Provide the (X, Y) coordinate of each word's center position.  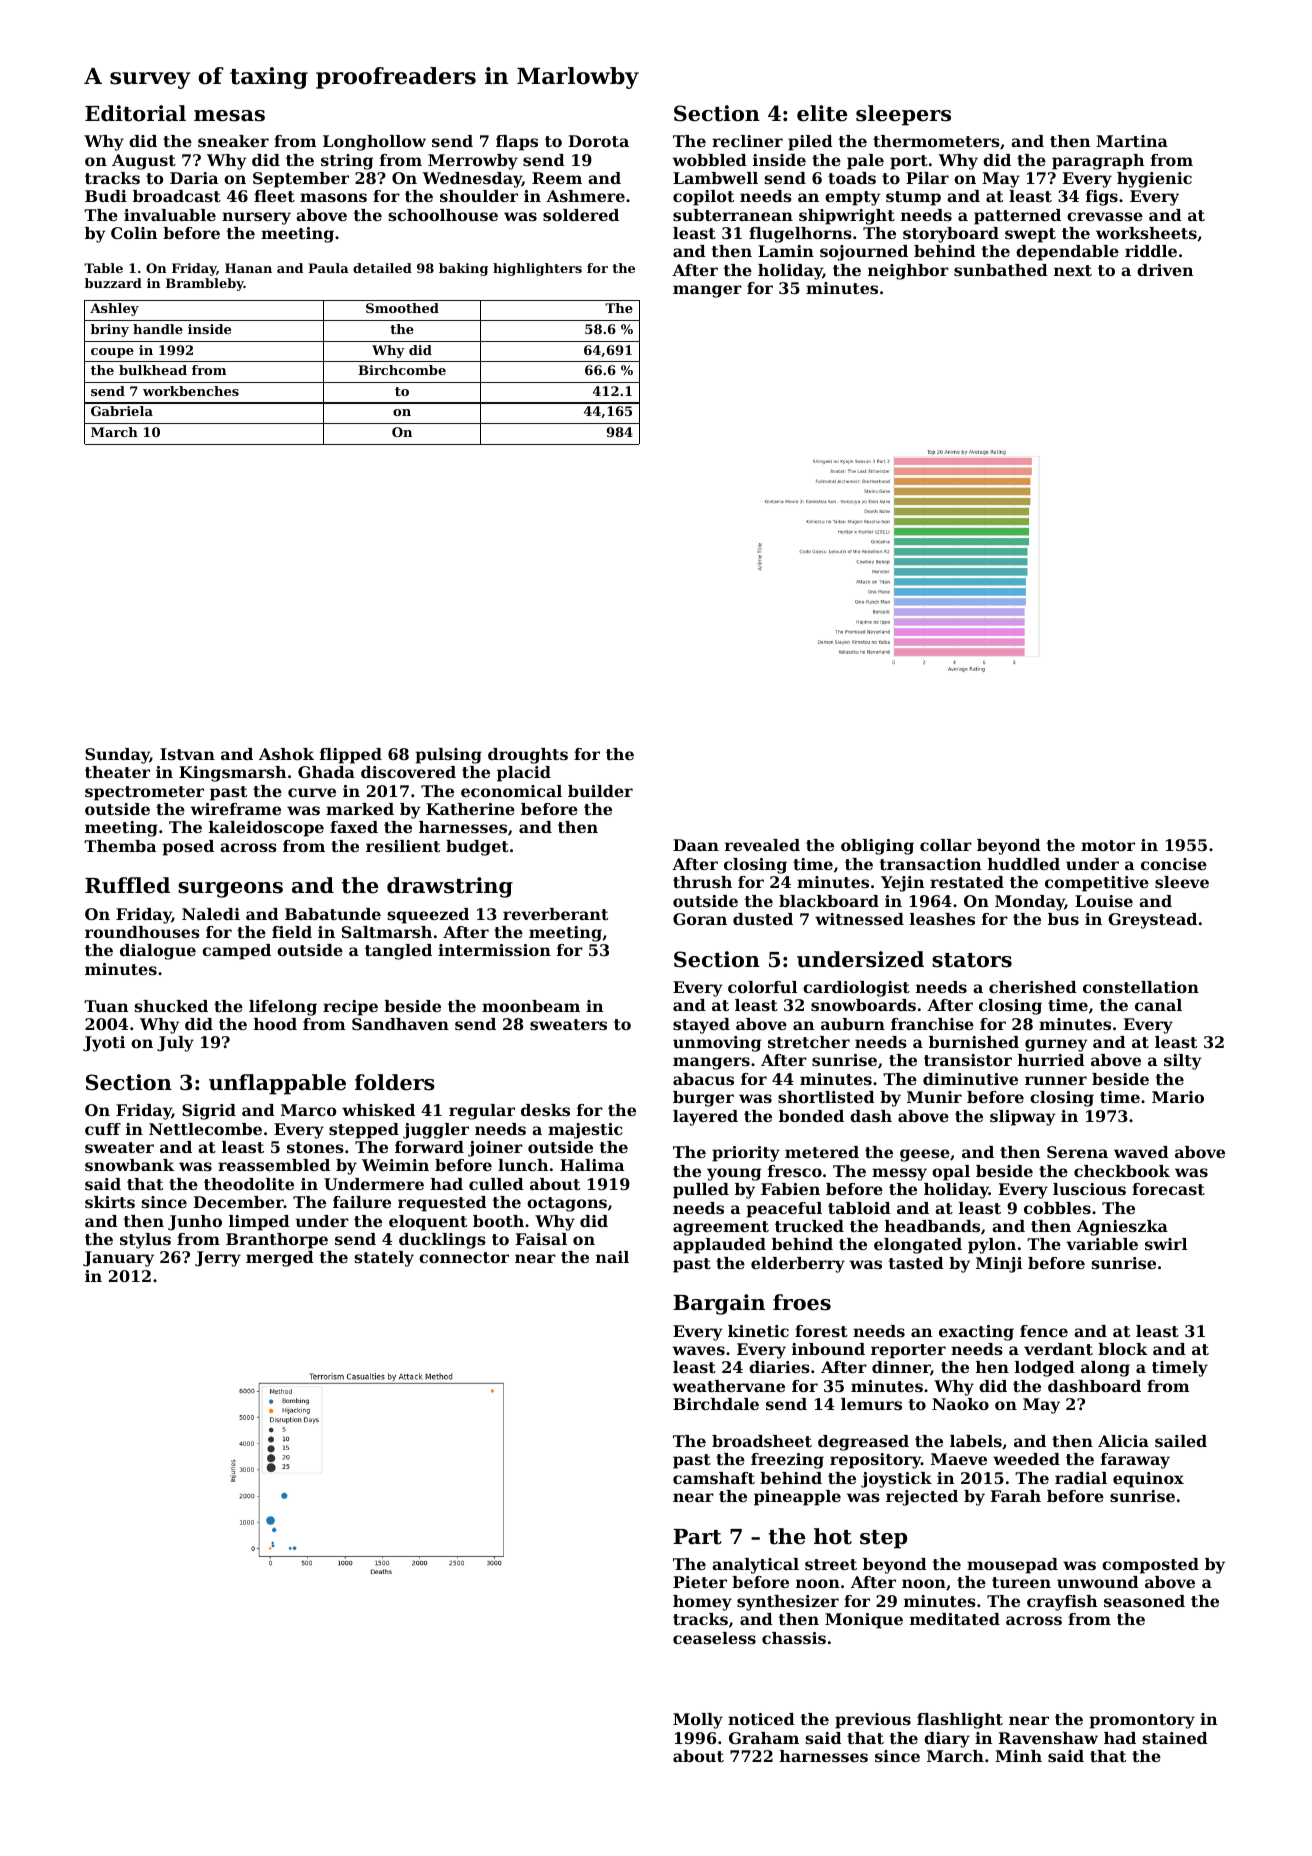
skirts (110, 1202)
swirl (1166, 1244)
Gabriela (122, 411)
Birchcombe (402, 370)
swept (1030, 235)
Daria (194, 178)
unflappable (277, 1084)
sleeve (1182, 882)
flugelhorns (800, 235)
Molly (698, 1721)
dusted (763, 919)
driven (1165, 270)
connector (464, 1257)
